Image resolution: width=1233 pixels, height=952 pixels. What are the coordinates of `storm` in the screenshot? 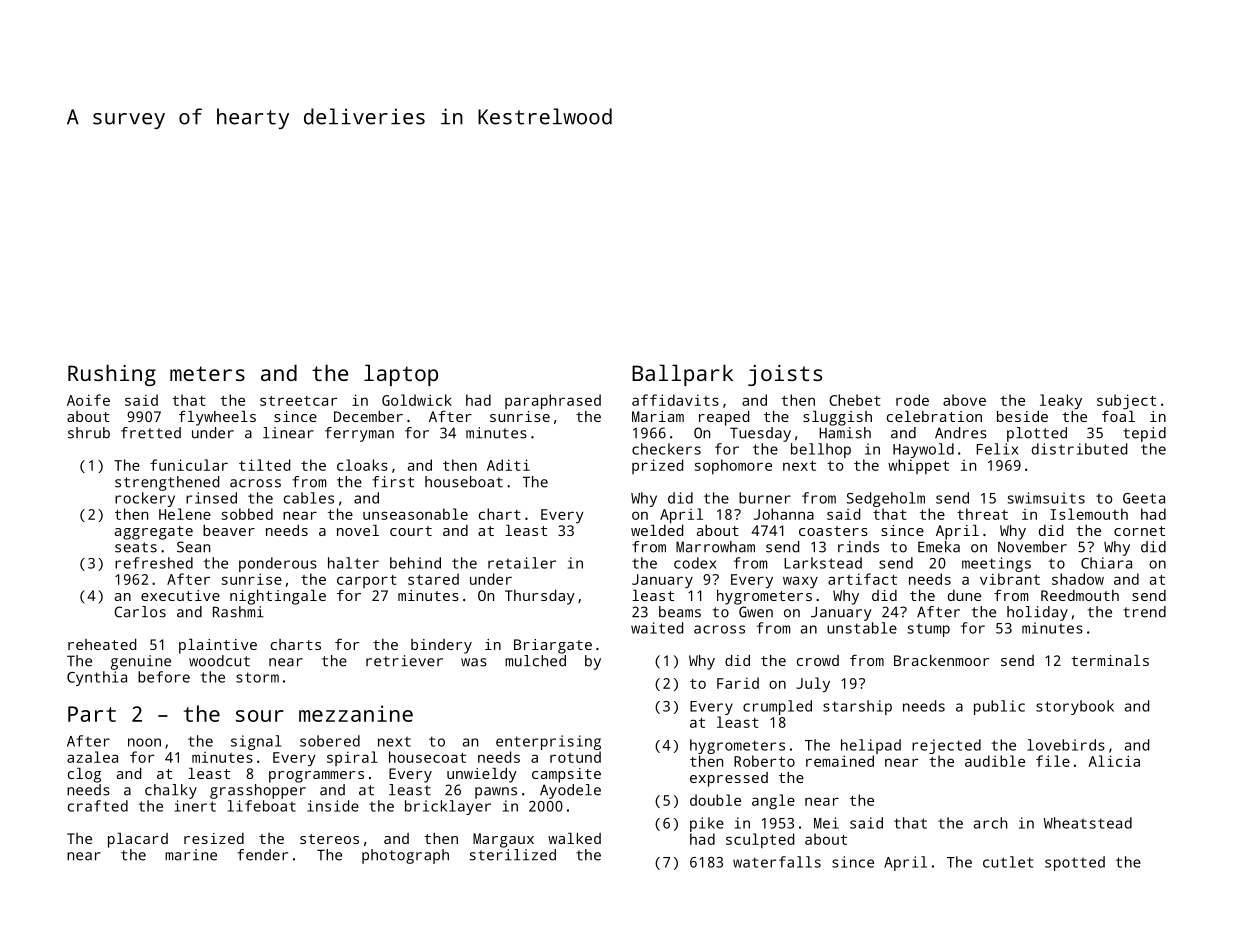 It's located at (257, 677).
